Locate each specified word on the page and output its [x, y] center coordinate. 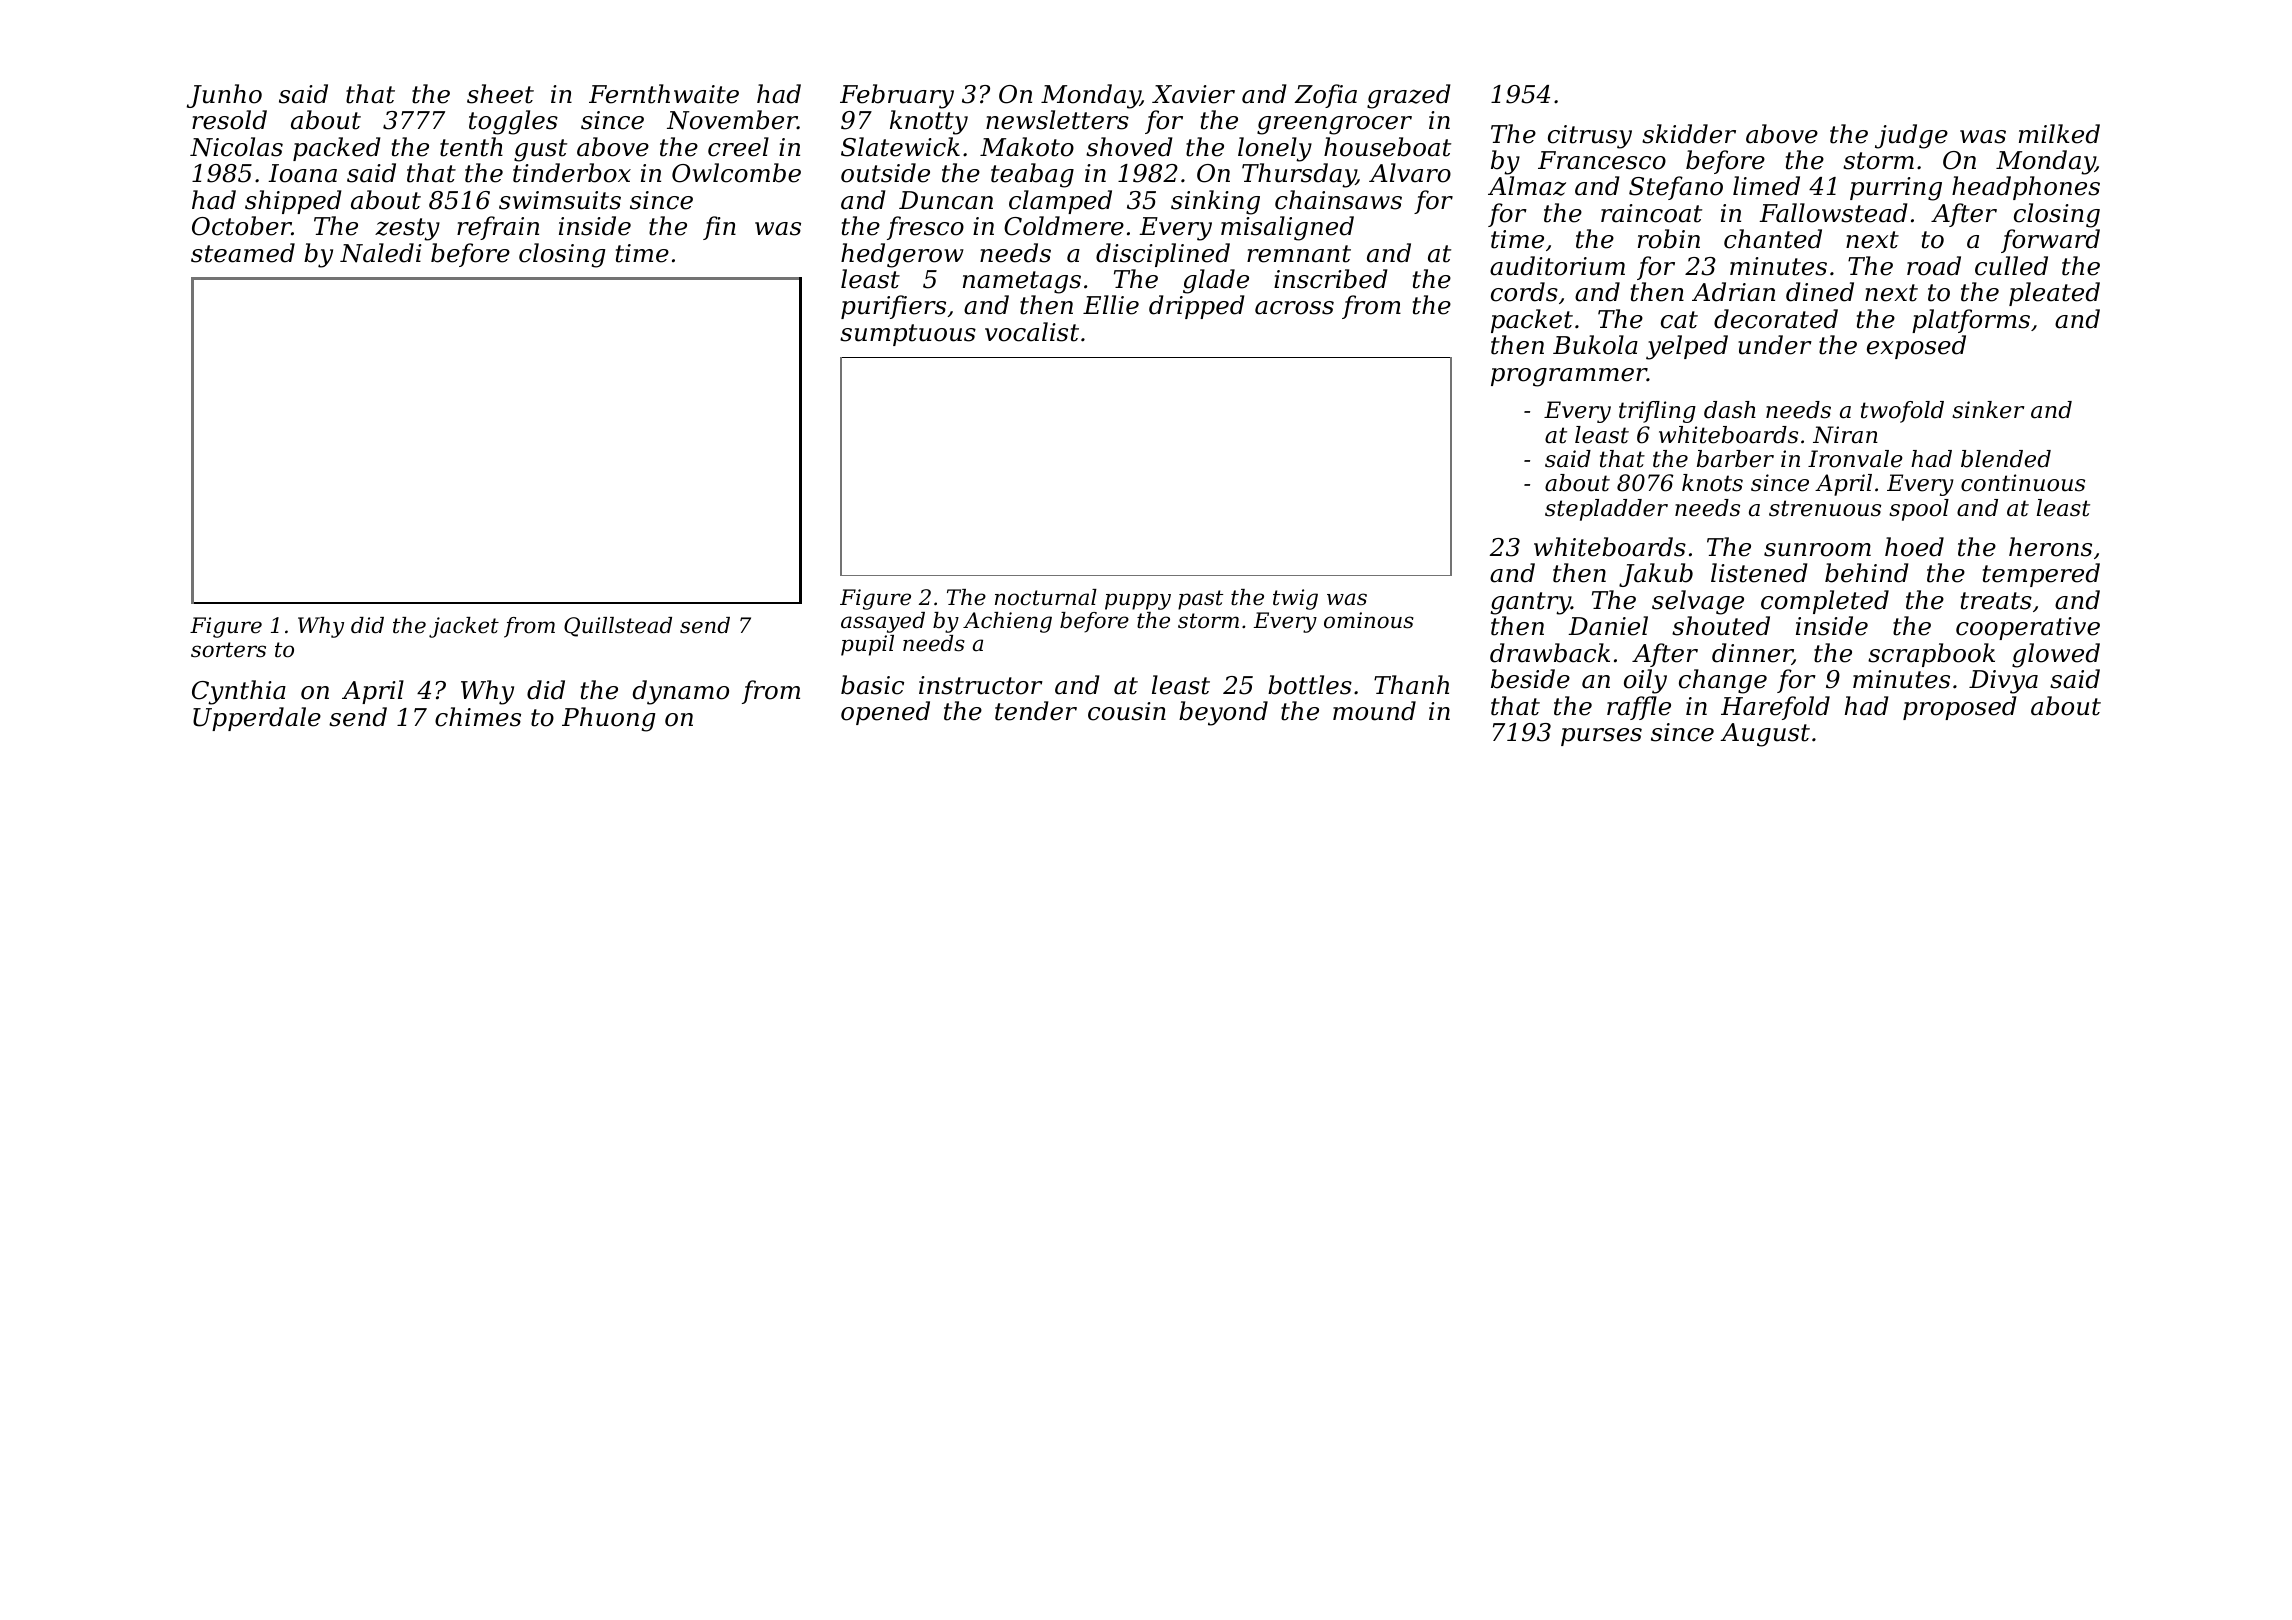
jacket [464, 627]
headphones [2026, 188]
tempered [2041, 575]
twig [1295, 599]
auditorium [1557, 266]
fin [719, 228]
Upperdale [257, 719]
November [732, 120]
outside [885, 173]
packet [1532, 321]
